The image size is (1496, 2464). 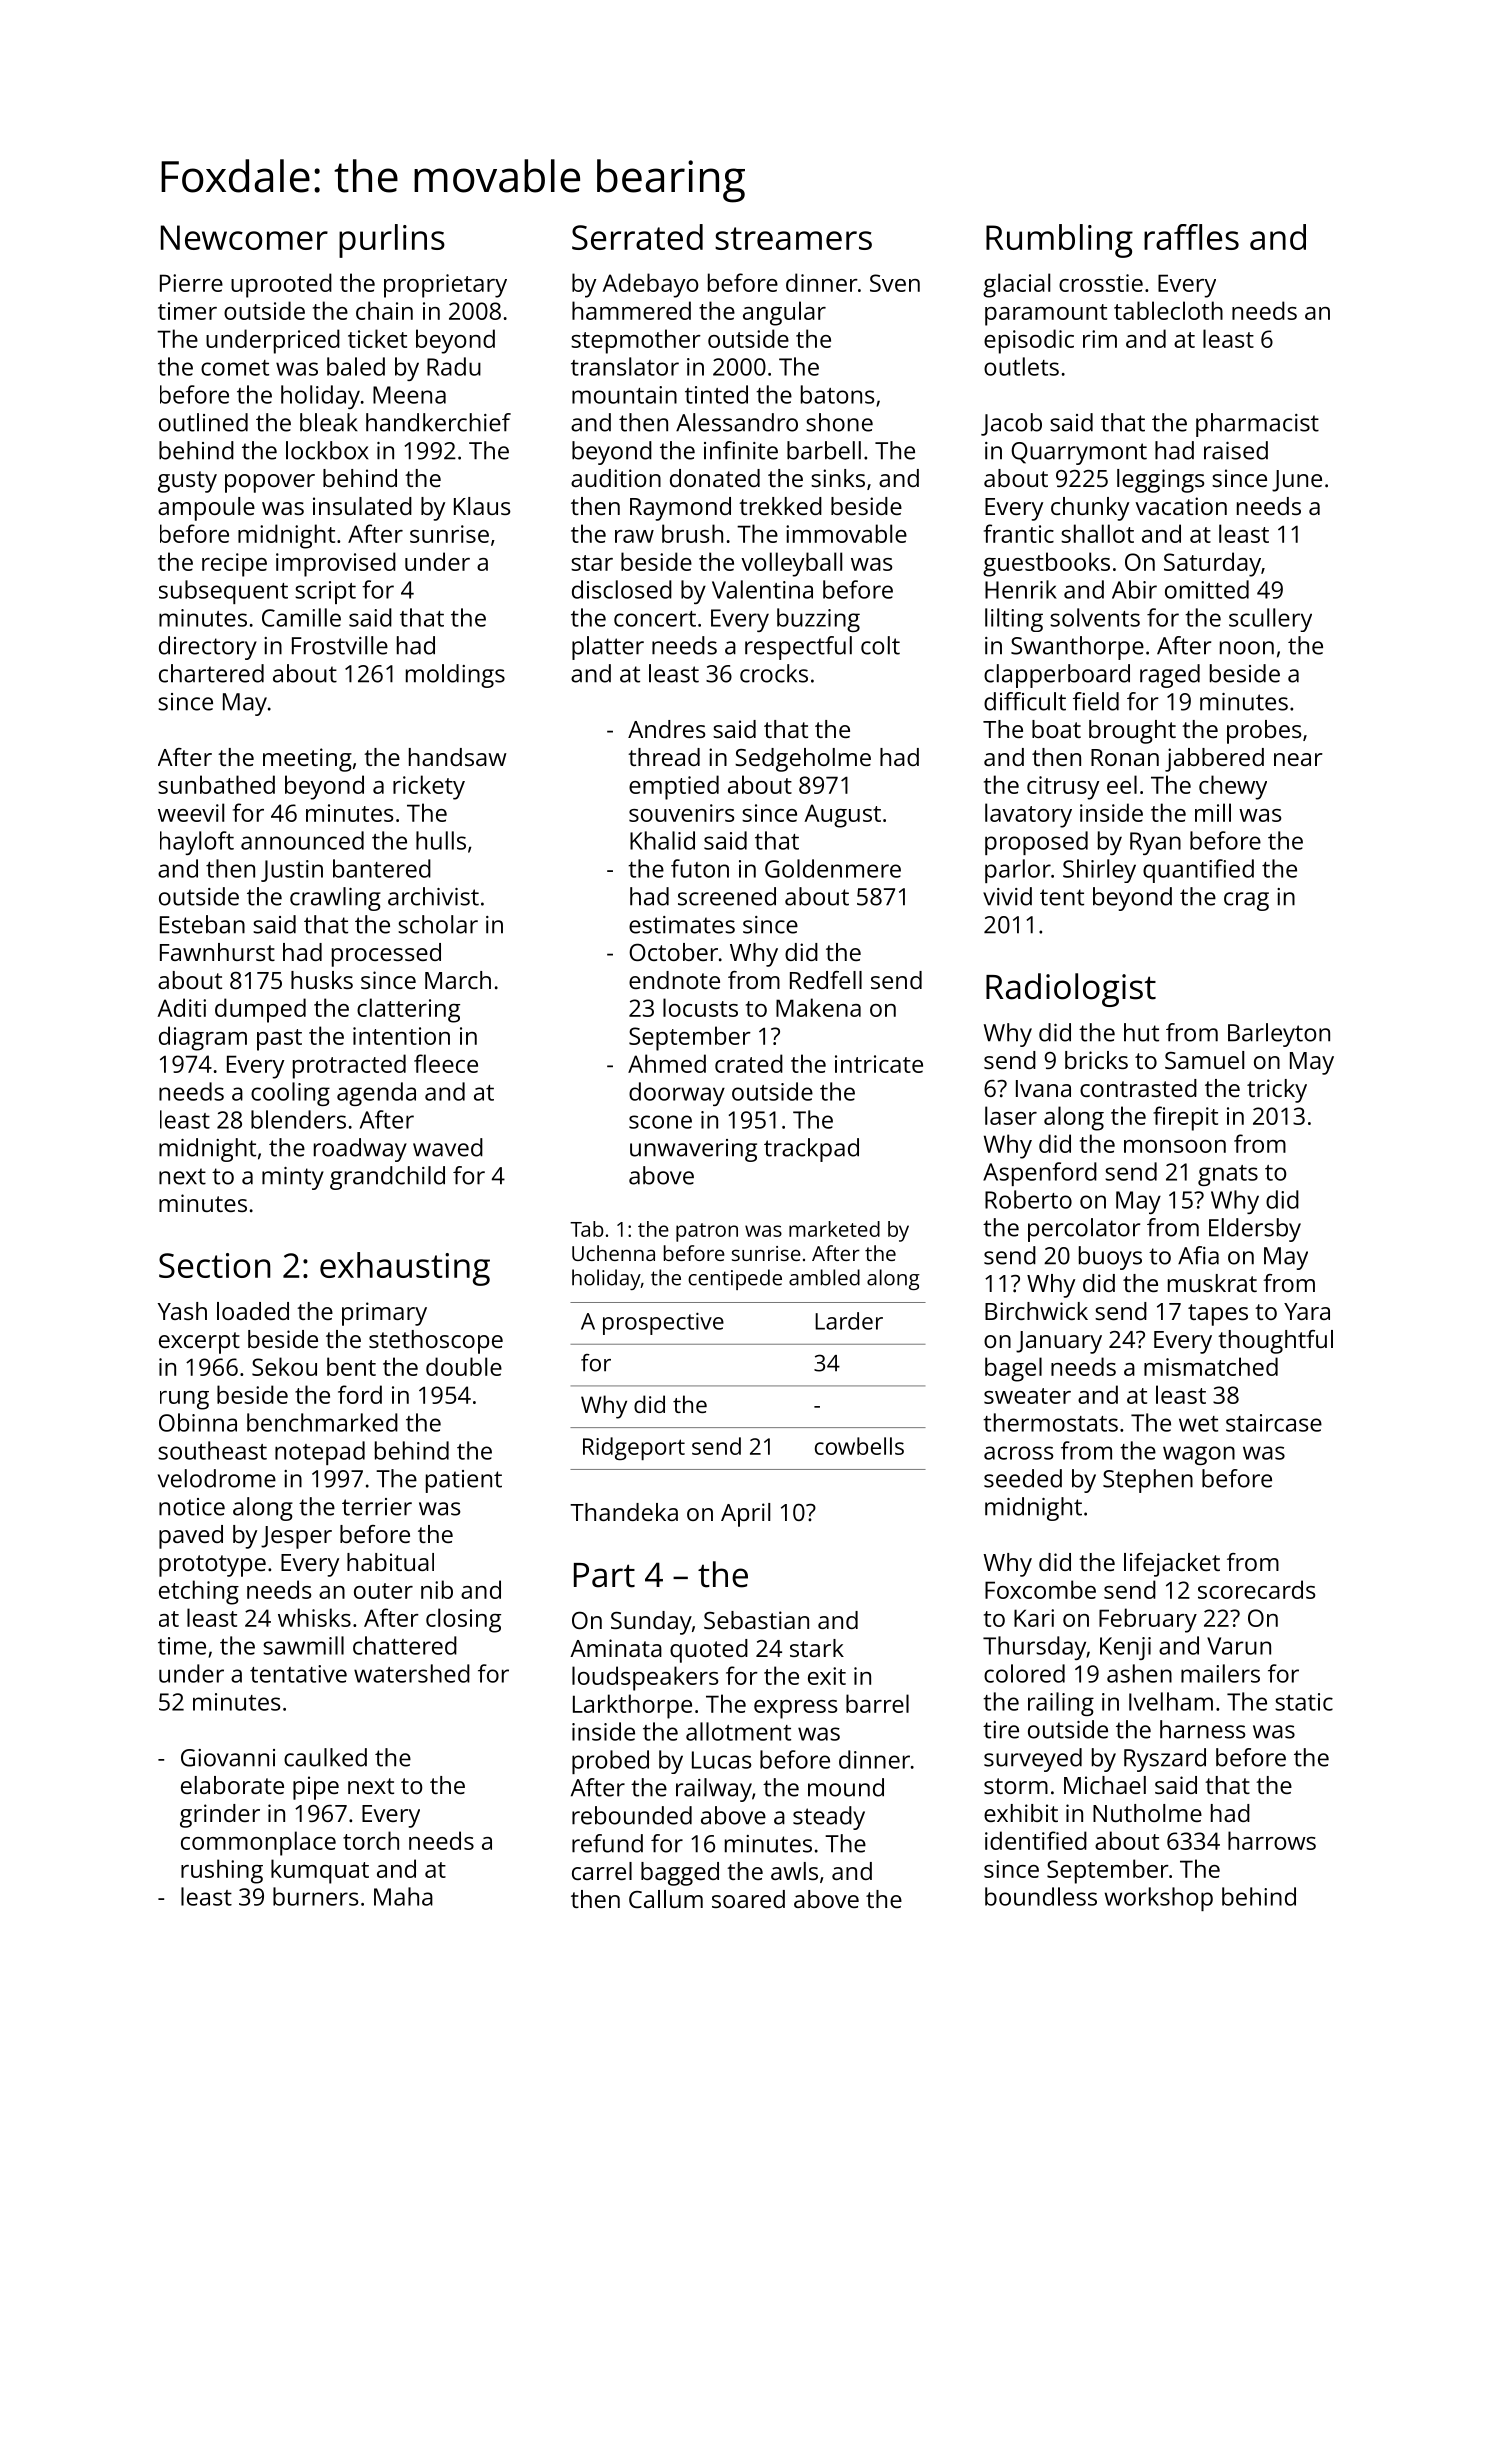 I want to click on streamers, so click(x=793, y=238).
